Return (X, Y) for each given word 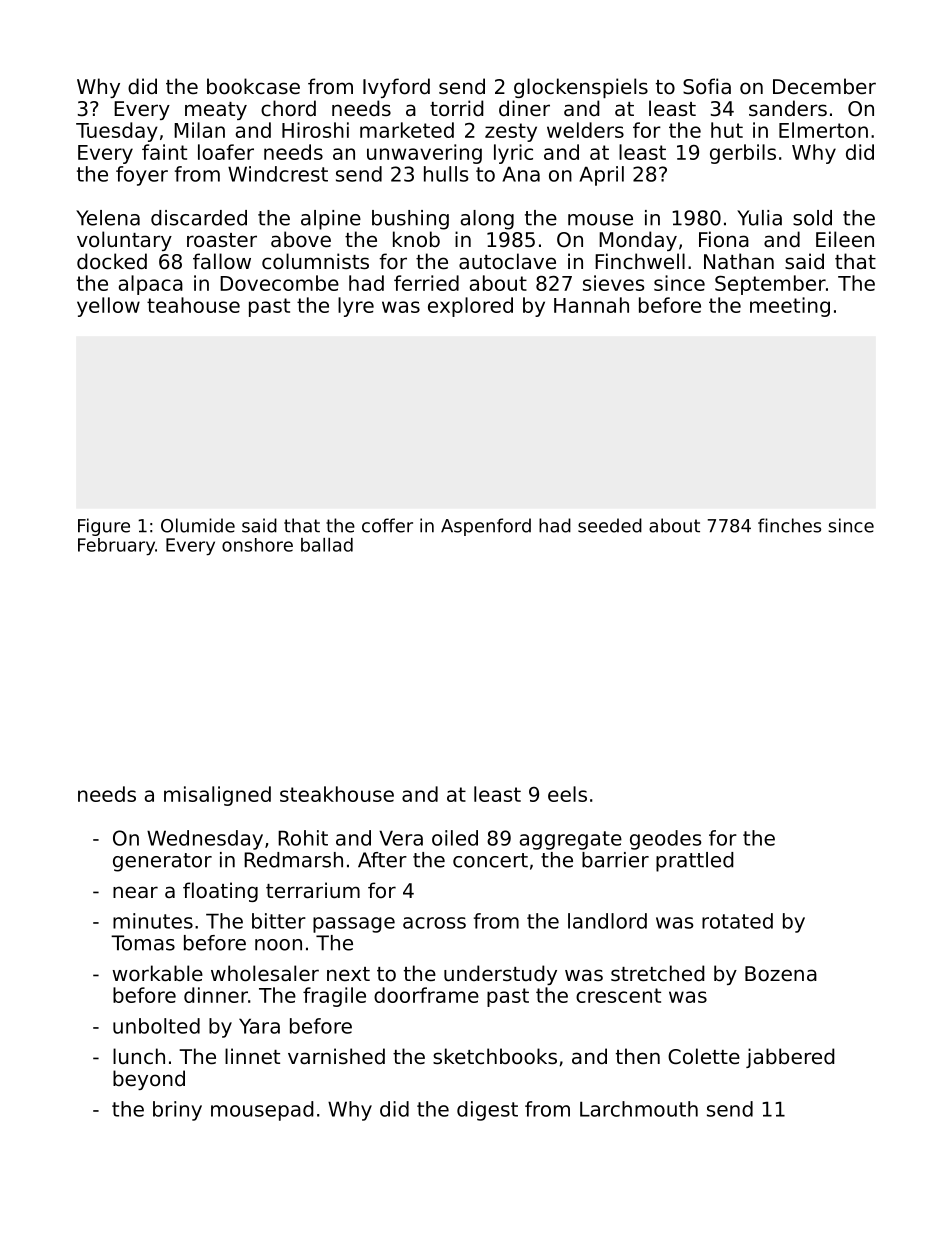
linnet (252, 1056)
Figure (104, 527)
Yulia (759, 218)
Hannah (591, 305)
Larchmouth (639, 1109)
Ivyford (396, 88)
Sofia (707, 86)
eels (567, 794)
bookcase (253, 86)
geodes (666, 840)
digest (487, 1111)
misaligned (217, 796)
